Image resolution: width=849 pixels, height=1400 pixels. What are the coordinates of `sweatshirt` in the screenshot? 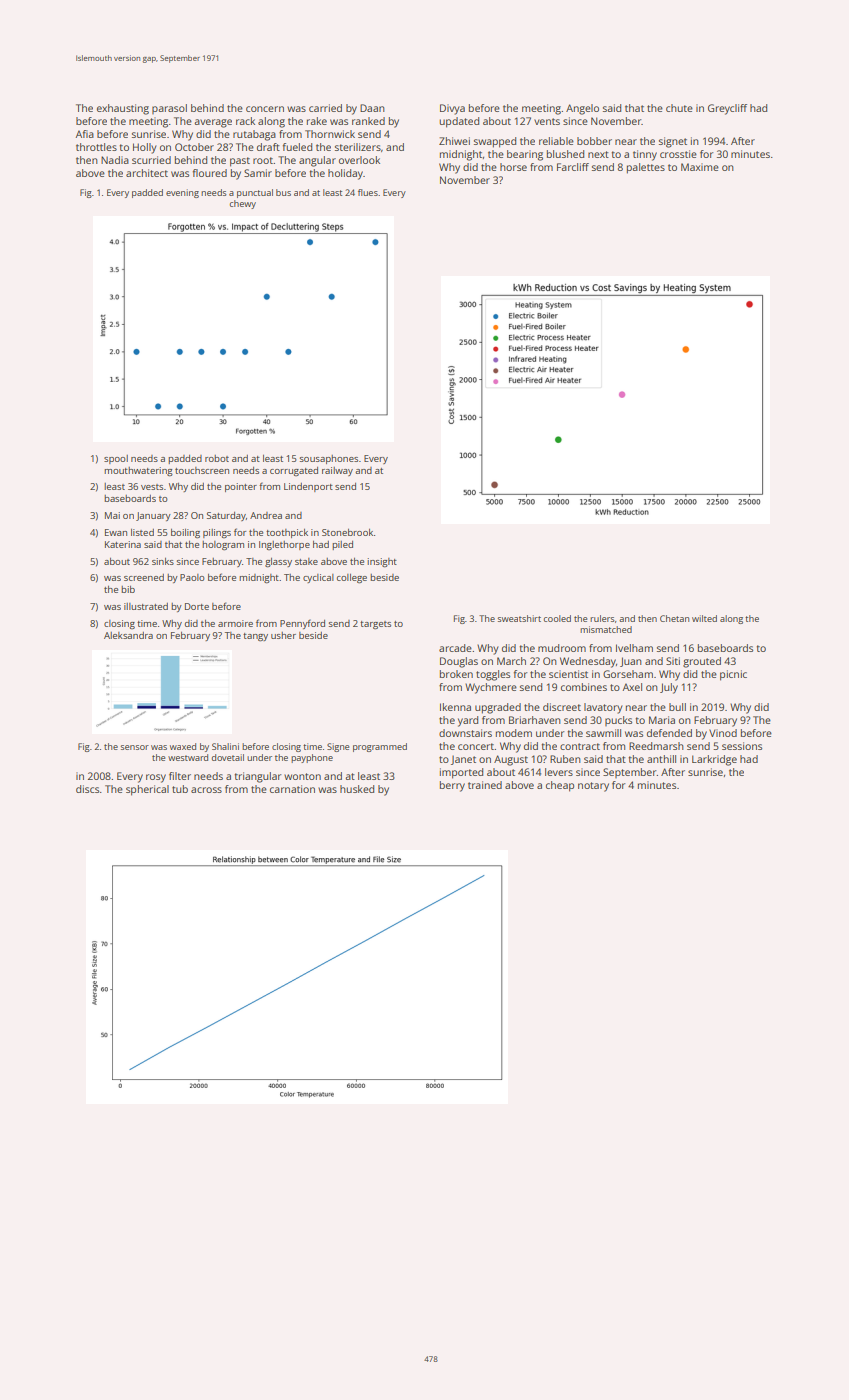 It's located at (519, 618).
